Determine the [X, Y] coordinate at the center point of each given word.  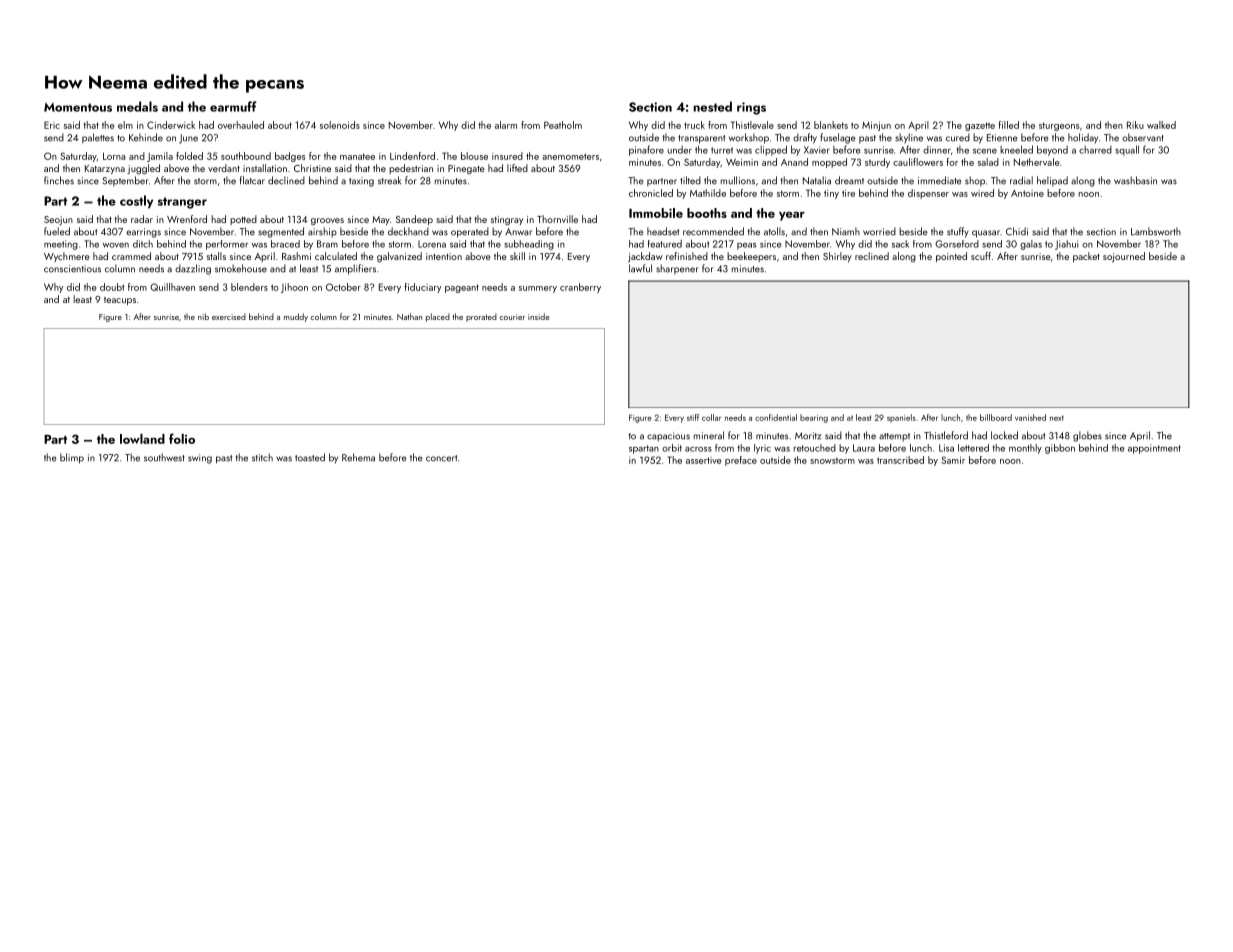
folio [182, 438]
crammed [131, 256]
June [188, 139]
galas [1031, 245]
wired [982, 193]
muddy [296, 317]
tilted [690, 180]
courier [512, 317]
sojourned [1124, 257]
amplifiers [355, 269]
